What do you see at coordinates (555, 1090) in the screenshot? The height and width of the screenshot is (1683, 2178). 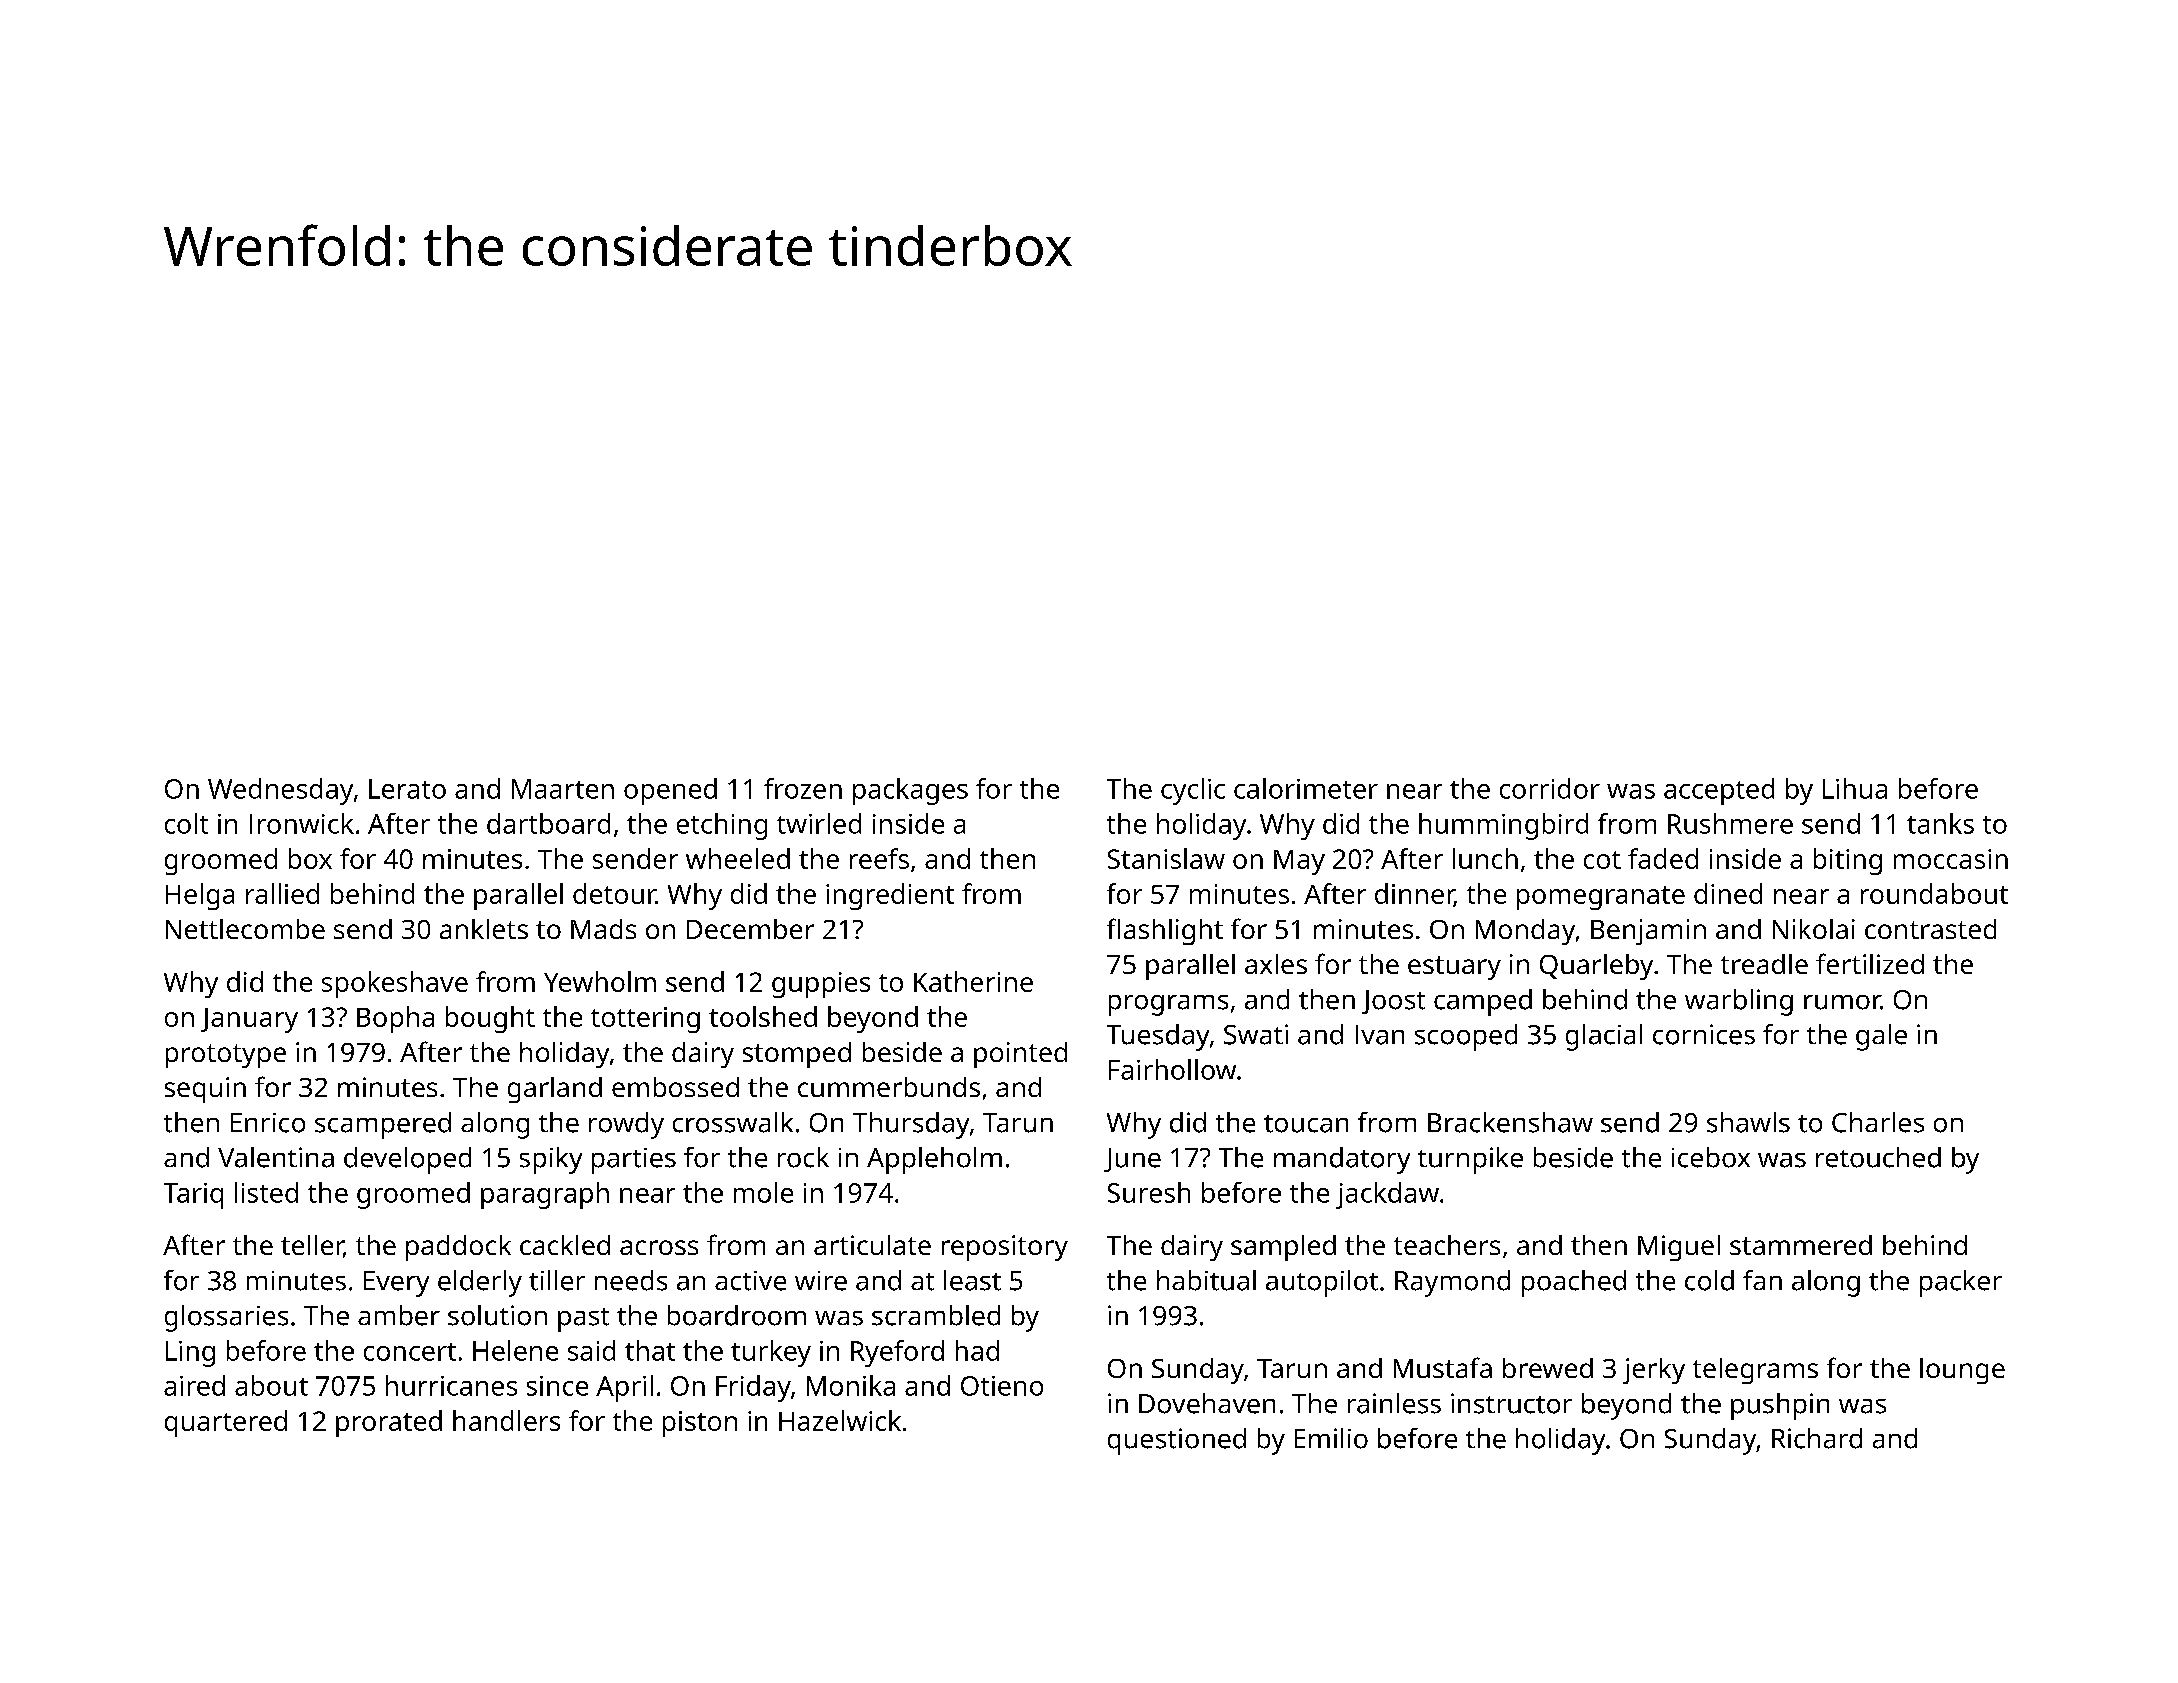 I see `garland` at bounding box center [555, 1090].
